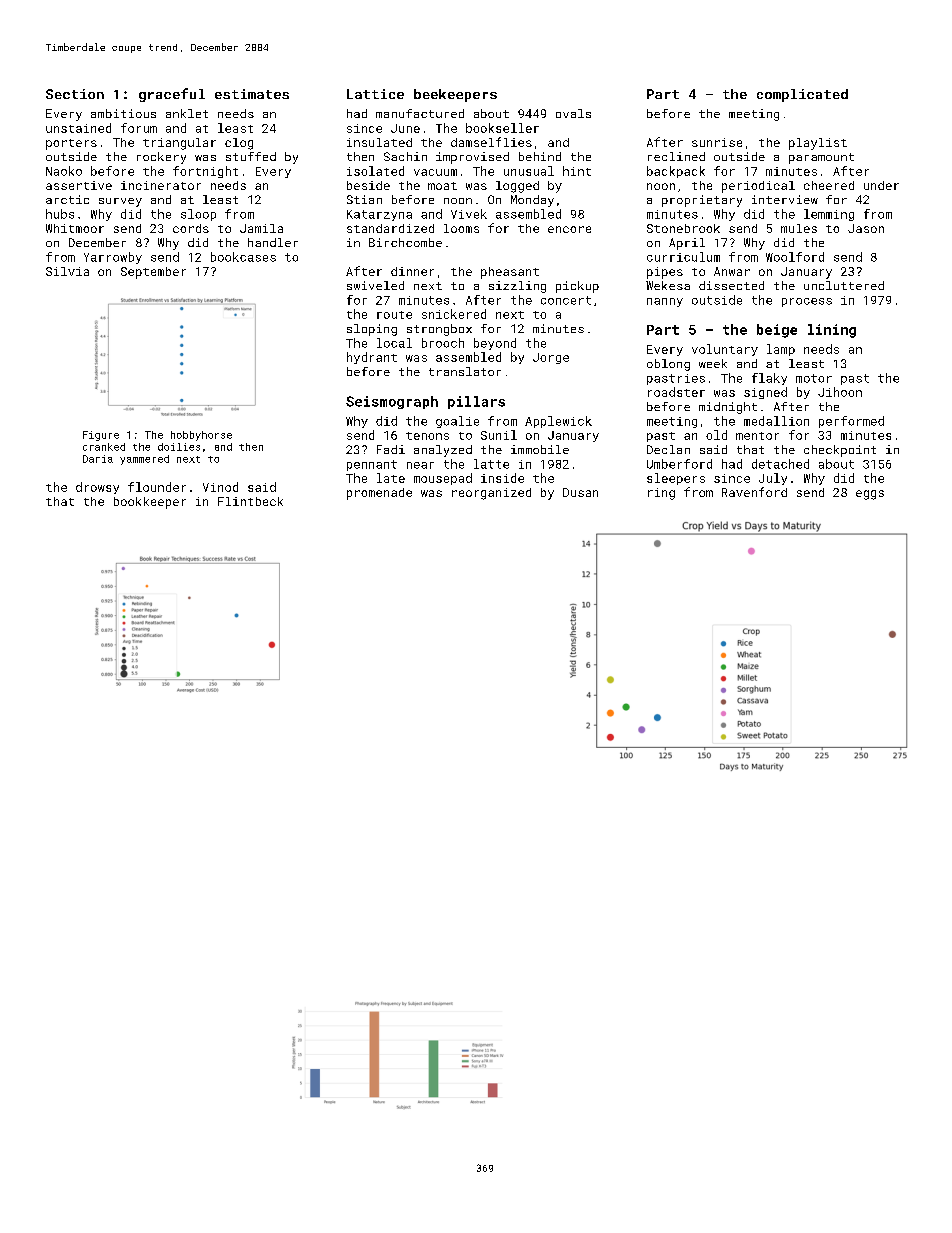  What do you see at coordinates (731, 285) in the document?
I see `dissected` at bounding box center [731, 285].
